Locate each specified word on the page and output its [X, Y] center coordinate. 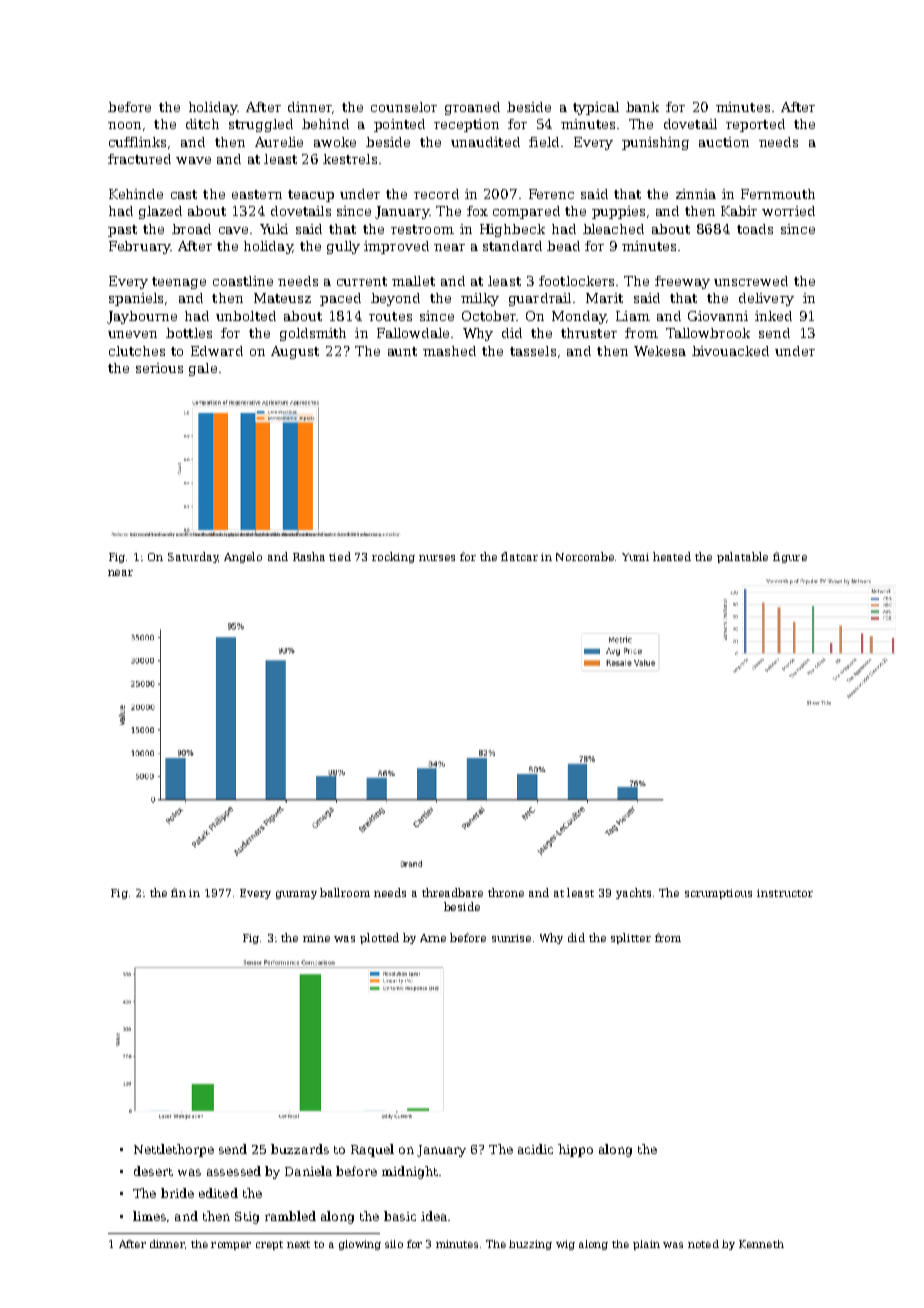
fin [178, 892]
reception [466, 125]
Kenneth [761, 1244]
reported [755, 125]
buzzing [530, 1245]
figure [790, 557]
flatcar [519, 556]
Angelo [243, 557]
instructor [785, 893]
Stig [247, 1218]
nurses [437, 558]
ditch [202, 124]
